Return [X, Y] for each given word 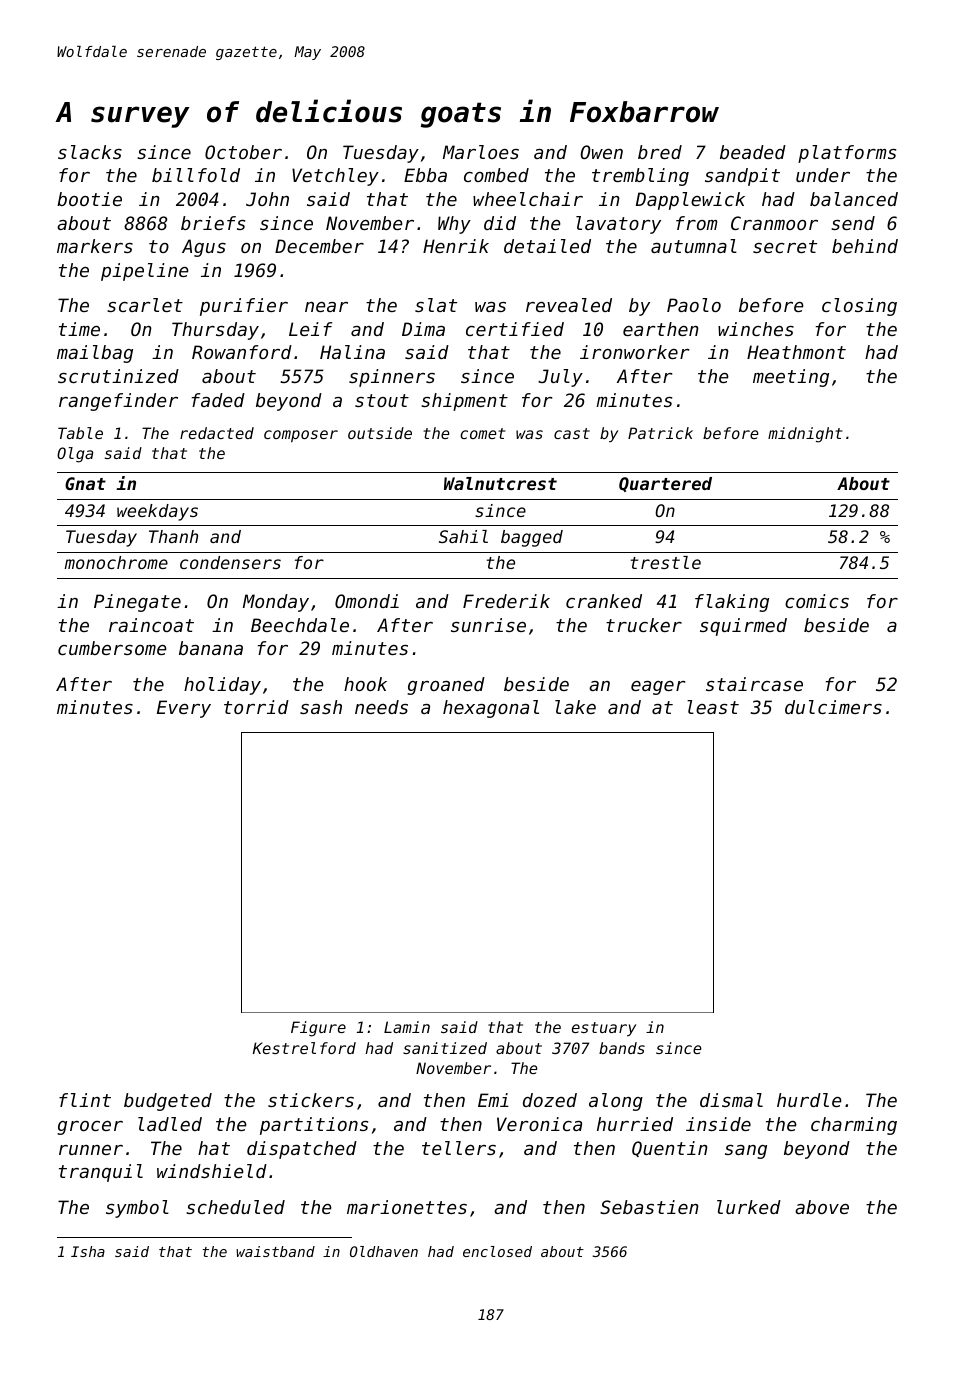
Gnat [85, 483]
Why [454, 225]
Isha [88, 1251]
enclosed [497, 1251]
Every [184, 709]
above [822, 1207]
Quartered [665, 484]
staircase [754, 684]
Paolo [694, 305]
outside [380, 433]
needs [381, 707]
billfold [196, 175]
